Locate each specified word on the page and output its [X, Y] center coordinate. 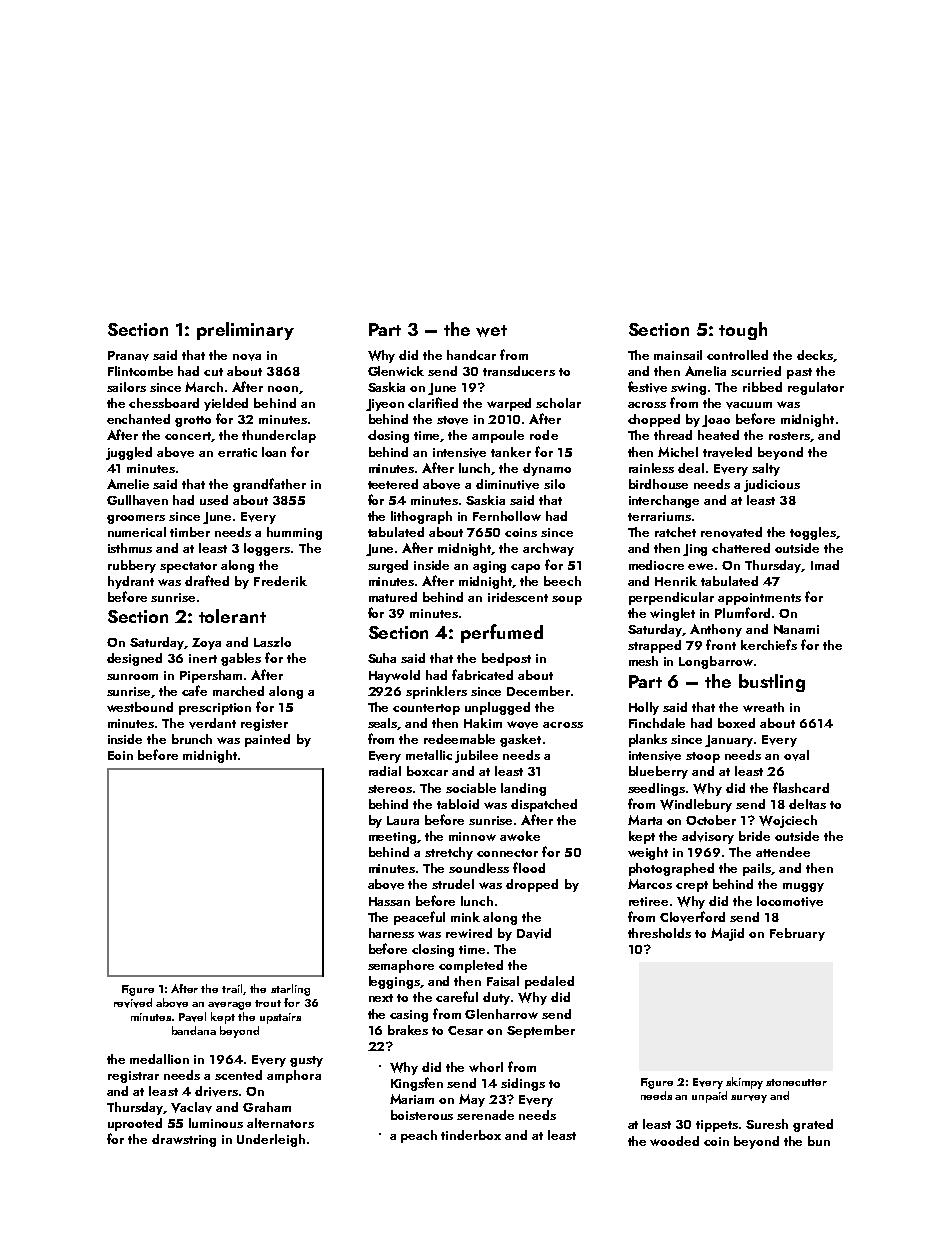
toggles [813, 533]
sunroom [132, 677]
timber [190, 532]
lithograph [421, 517]
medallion [159, 1059]
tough [743, 331]
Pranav [128, 356]
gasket [520, 740]
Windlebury [696, 805]
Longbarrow [716, 662]
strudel [453, 884]
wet [491, 331]
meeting [392, 838]
